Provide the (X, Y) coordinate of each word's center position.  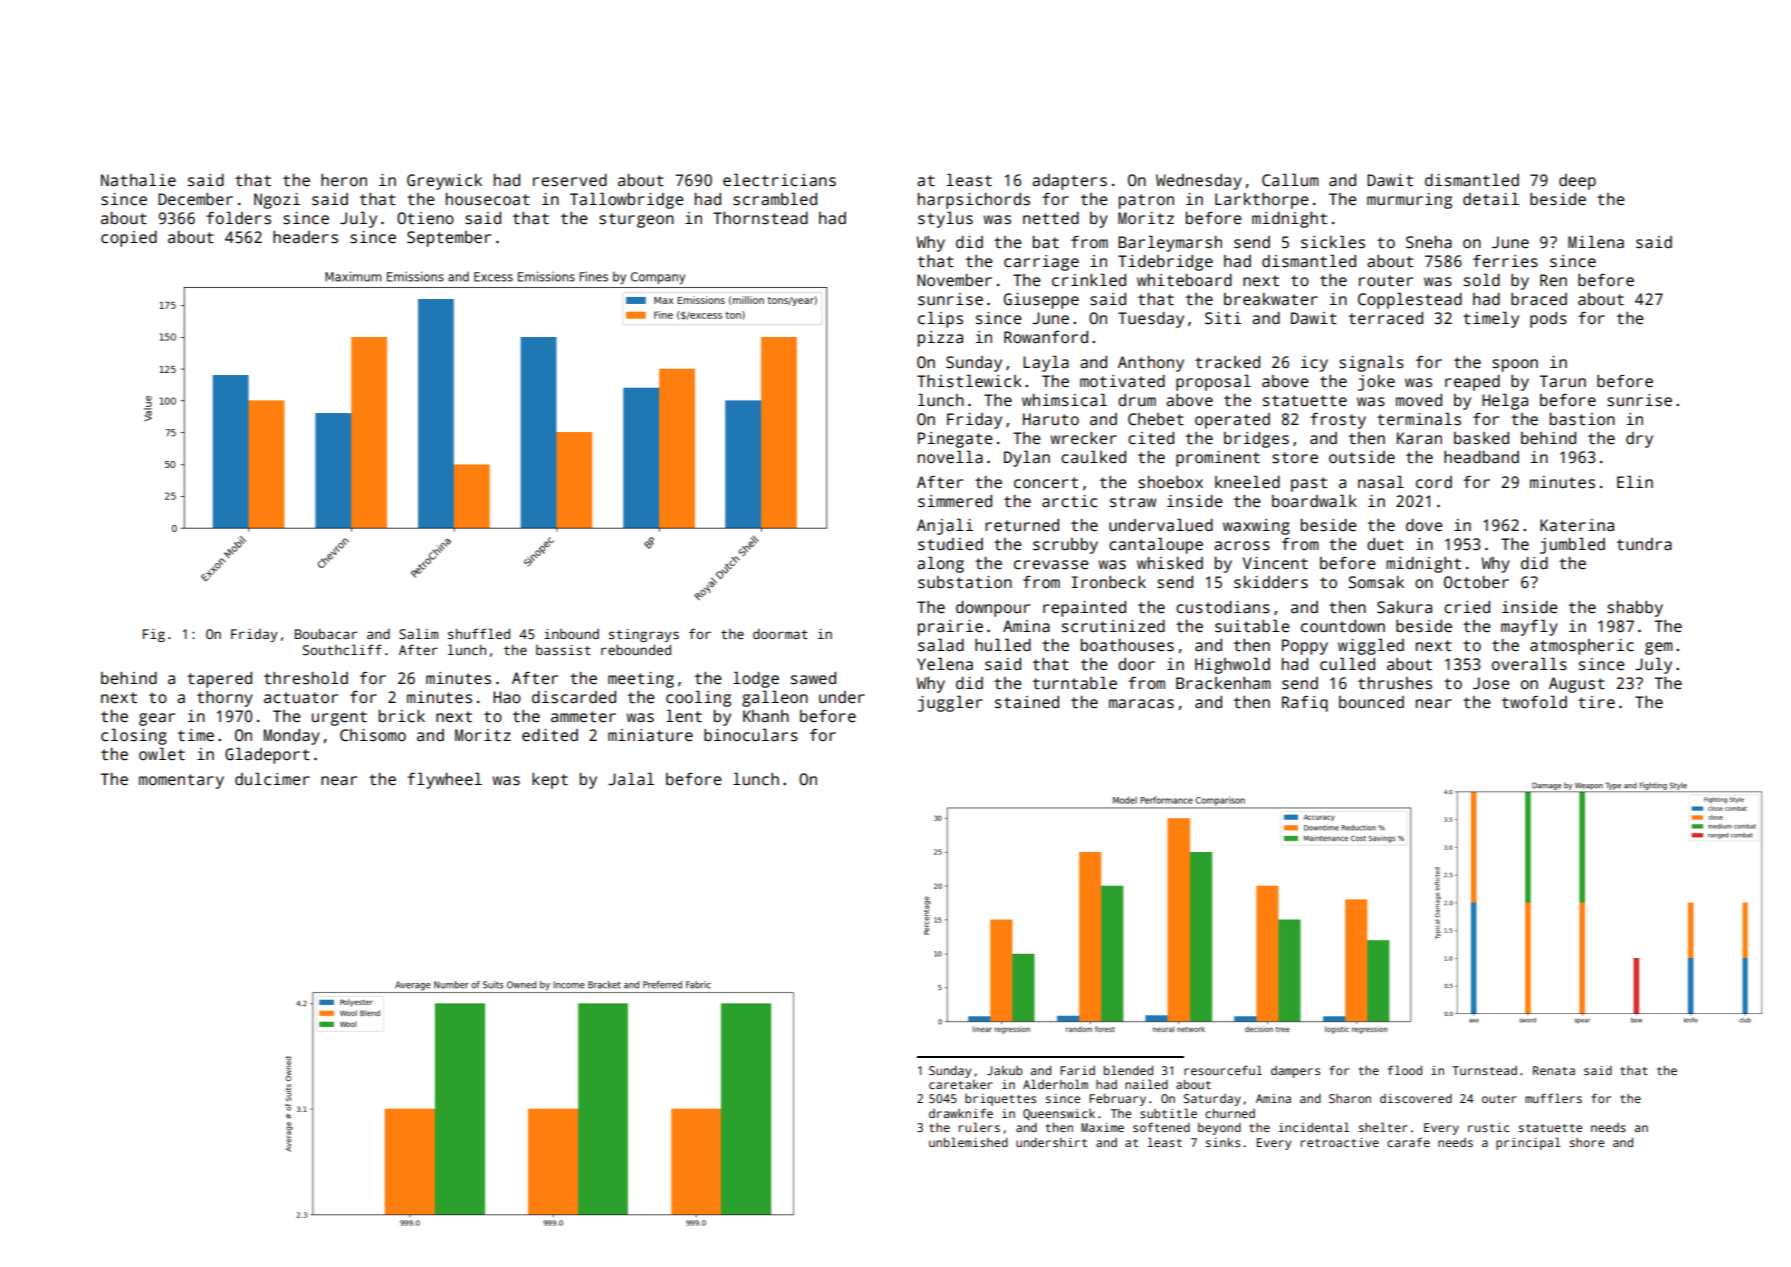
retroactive (1340, 1142)
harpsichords (974, 201)
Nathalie (138, 180)
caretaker (961, 1084)
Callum (1290, 180)
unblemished (968, 1142)
